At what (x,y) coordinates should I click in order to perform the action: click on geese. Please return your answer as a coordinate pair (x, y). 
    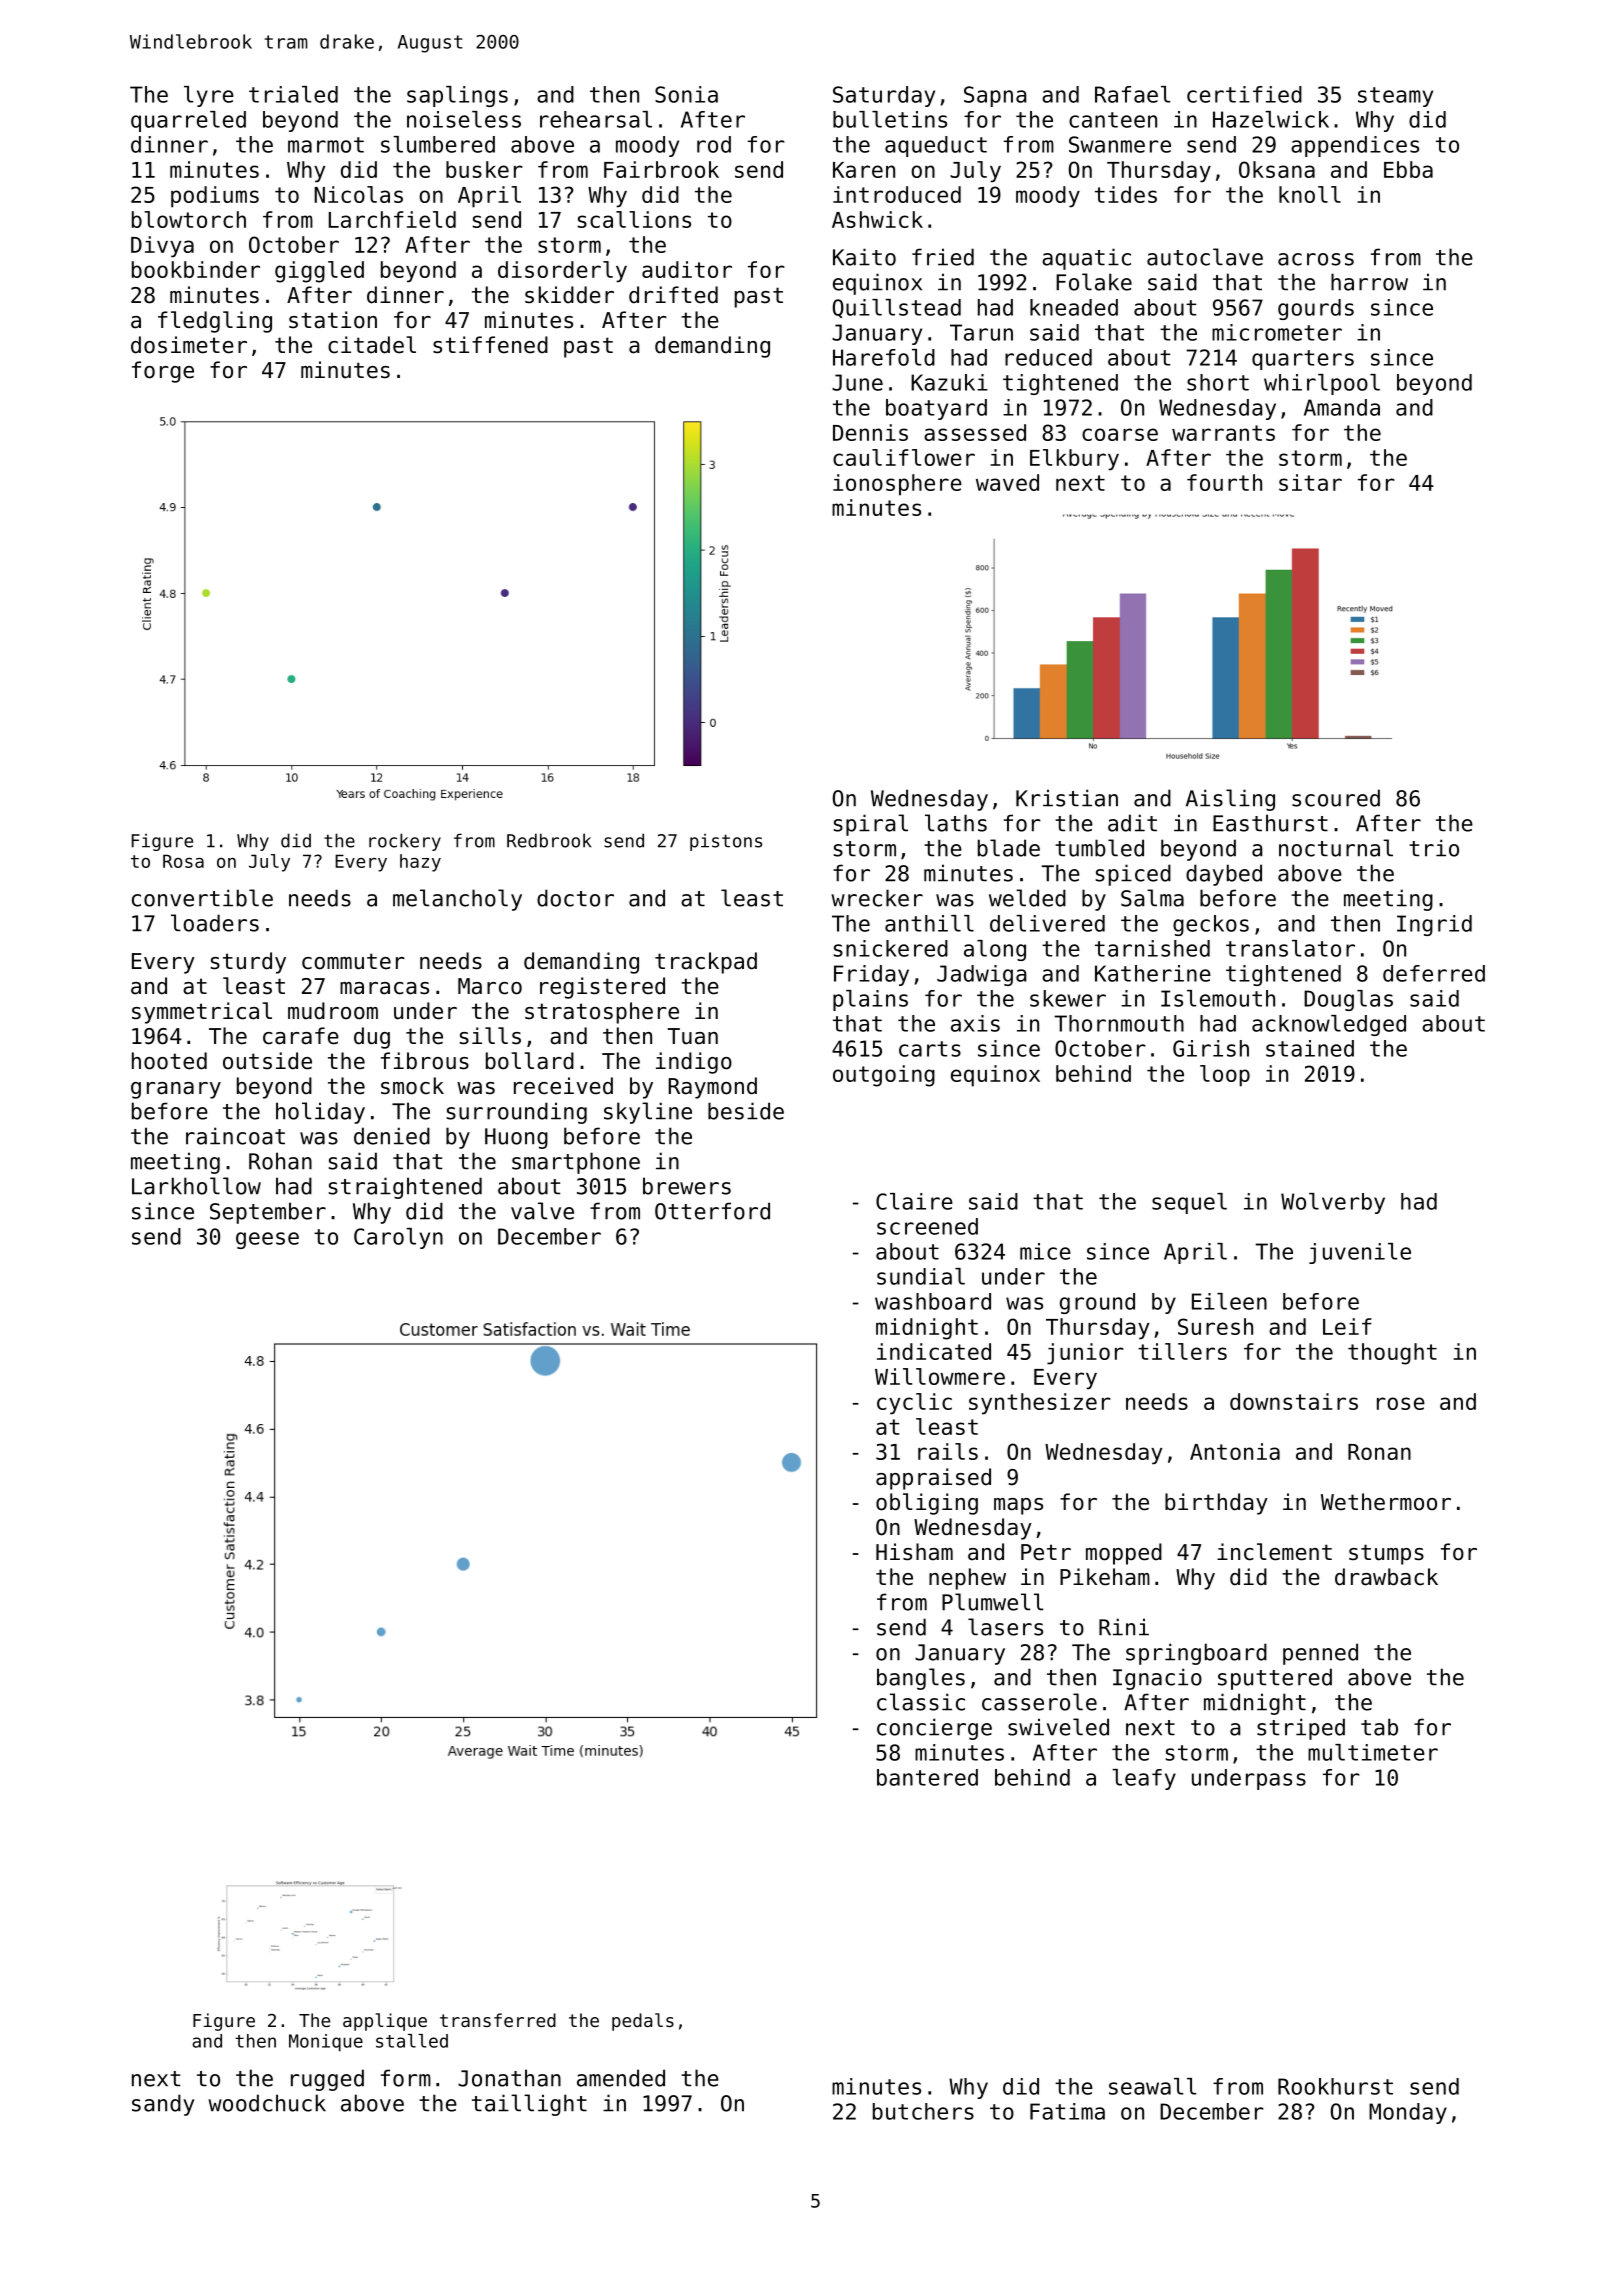
    Looking at the image, I should click on (267, 1240).
